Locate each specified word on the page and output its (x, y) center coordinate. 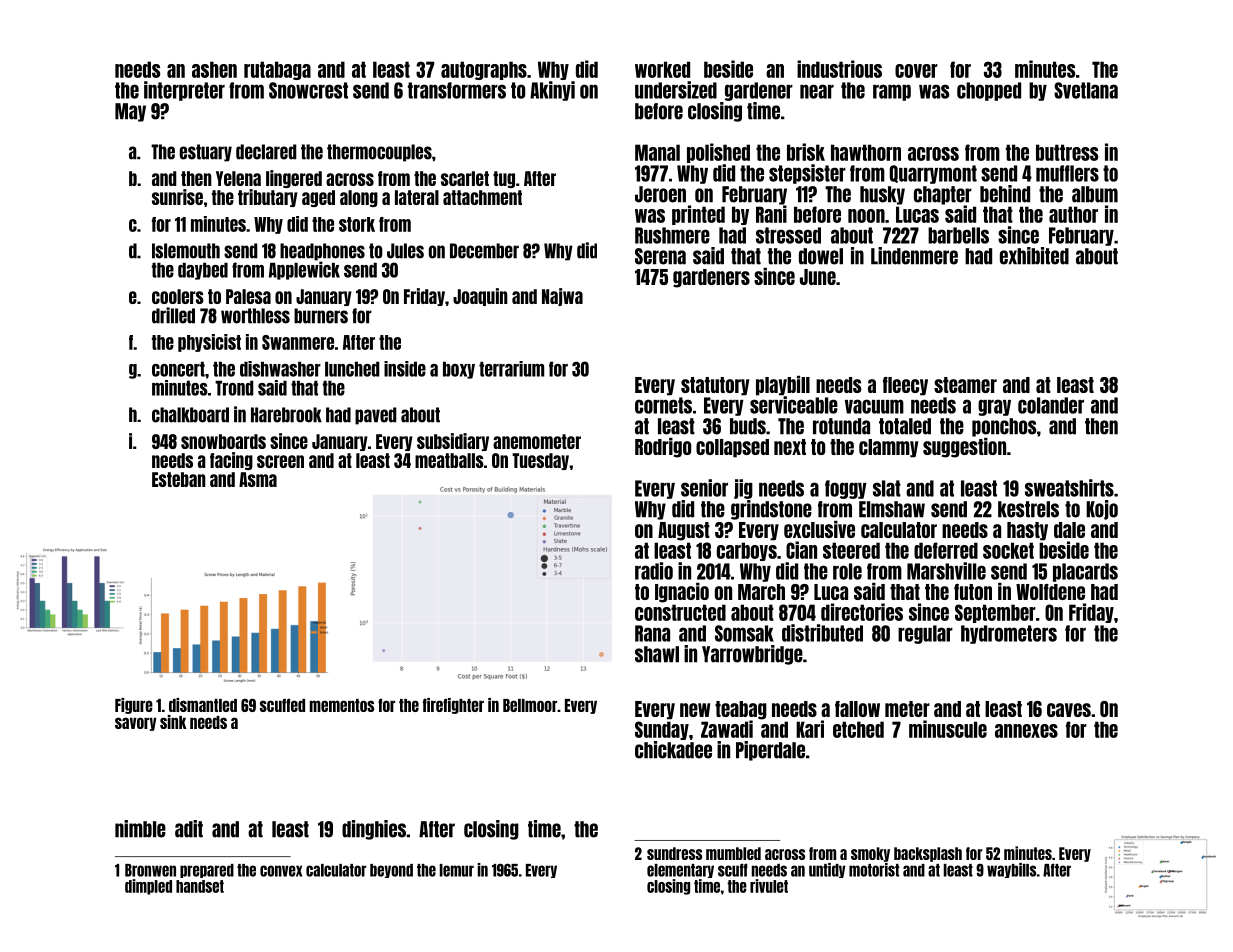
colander (1051, 405)
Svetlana (1086, 90)
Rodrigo (663, 448)
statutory (715, 386)
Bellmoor (530, 705)
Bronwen (150, 870)
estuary (205, 153)
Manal (657, 152)
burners (321, 316)
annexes (1026, 731)
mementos (342, 705)
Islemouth (186, 251)
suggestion (964, 448)
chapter (943, 195)
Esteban (179, 479)
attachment (482, 197)
